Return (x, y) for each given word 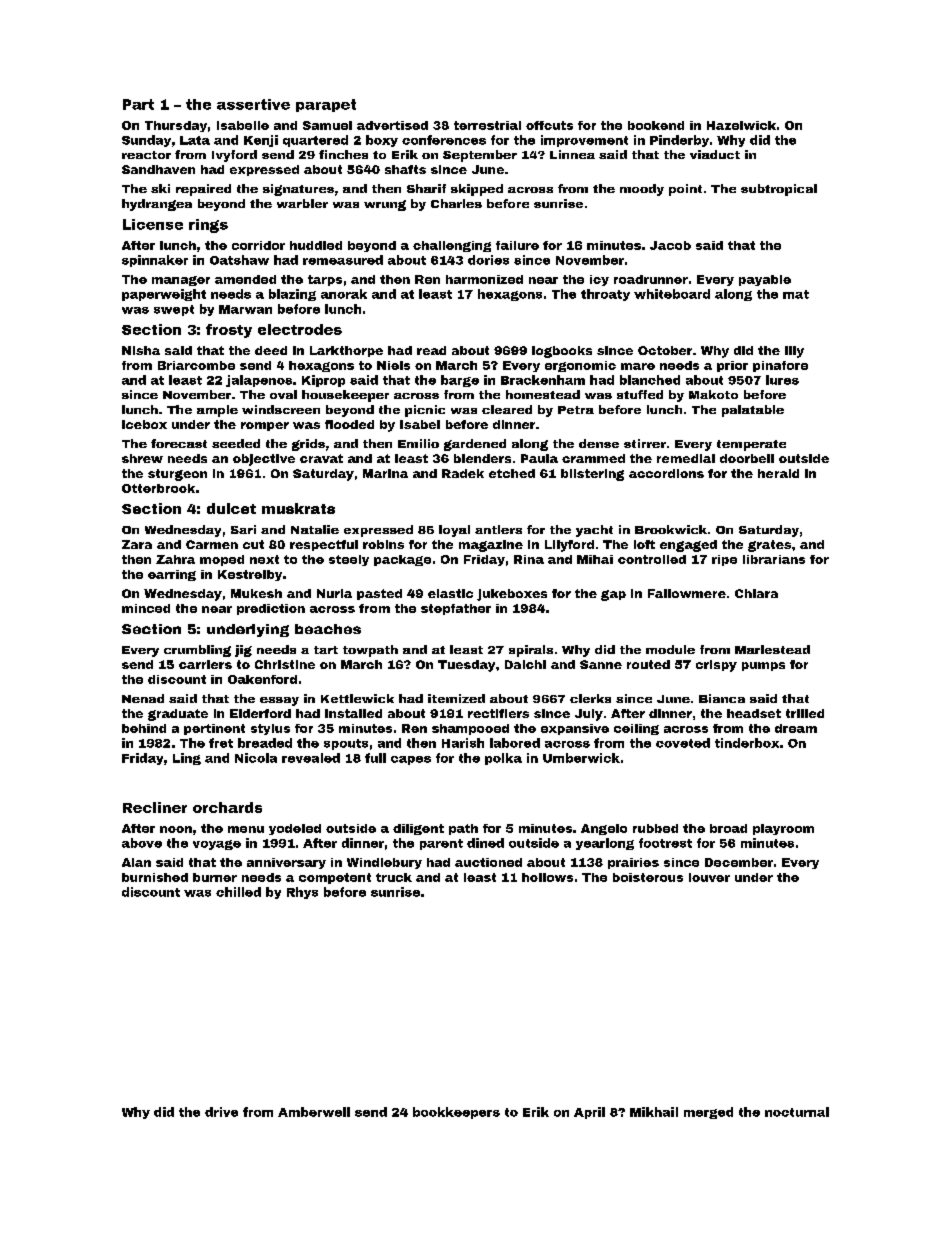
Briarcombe (196, 365)
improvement (584, 141)
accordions (666, 473)
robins (383, 544)
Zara (137, 544)
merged (708, 1113)
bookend (656, 125)
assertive (253, 104)
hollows (547, 877)
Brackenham (543, 380)
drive (221, 1112)
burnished (155, 877)
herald (778, 473)
